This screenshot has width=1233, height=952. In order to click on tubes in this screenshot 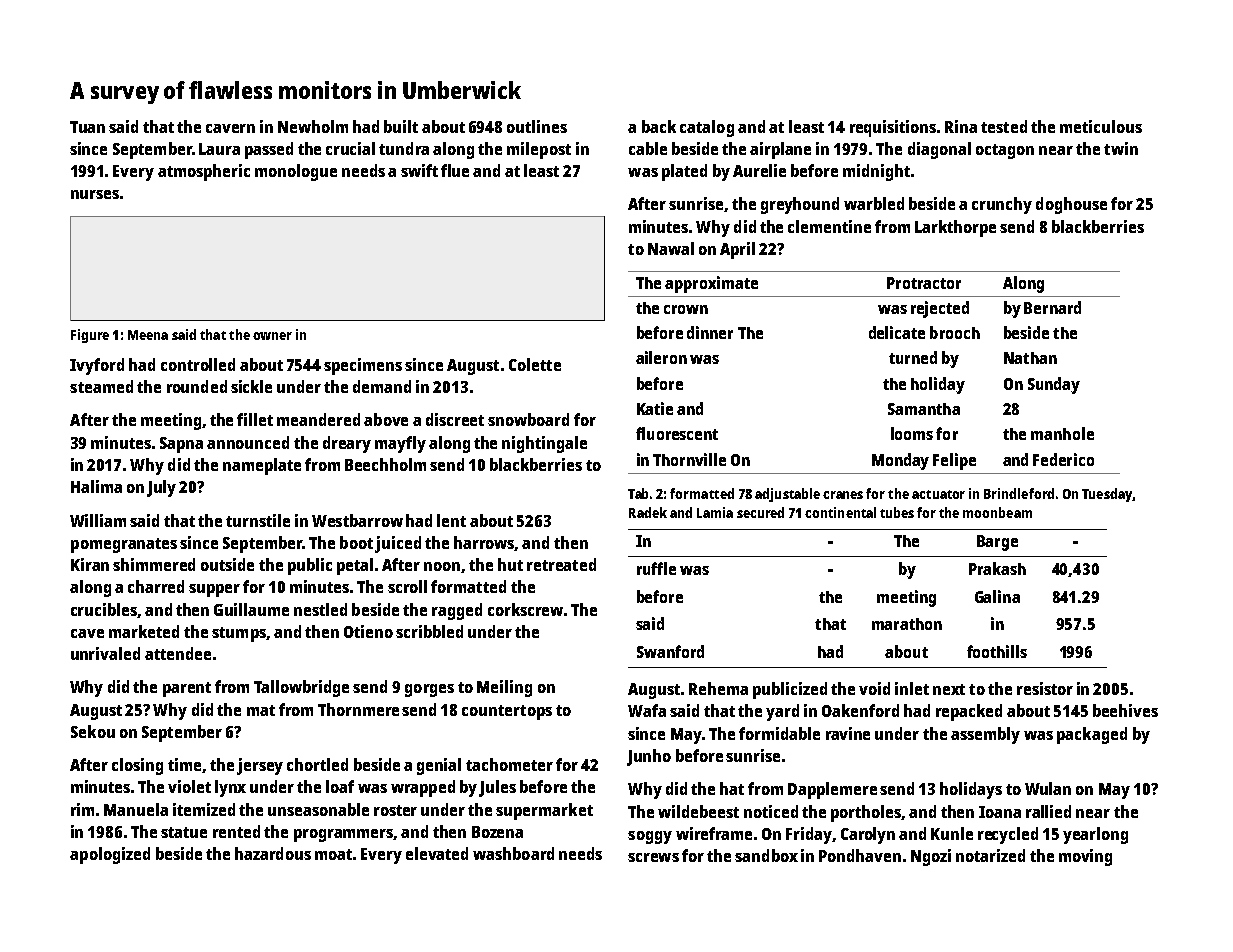, I will do `click(897, 512)`.
